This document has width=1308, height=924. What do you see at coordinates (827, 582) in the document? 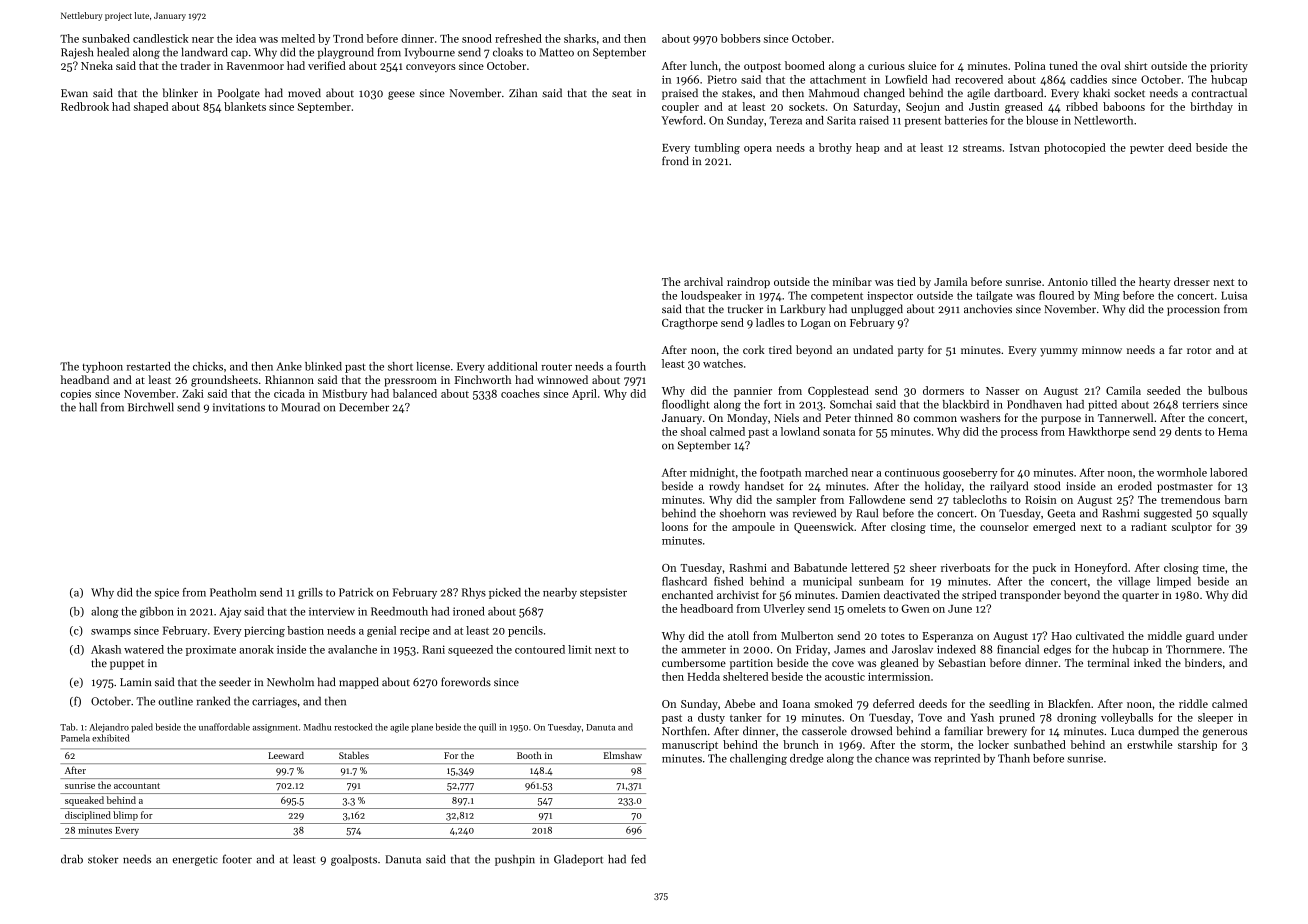
I see `municipal` at bounding box center [827, 582].
